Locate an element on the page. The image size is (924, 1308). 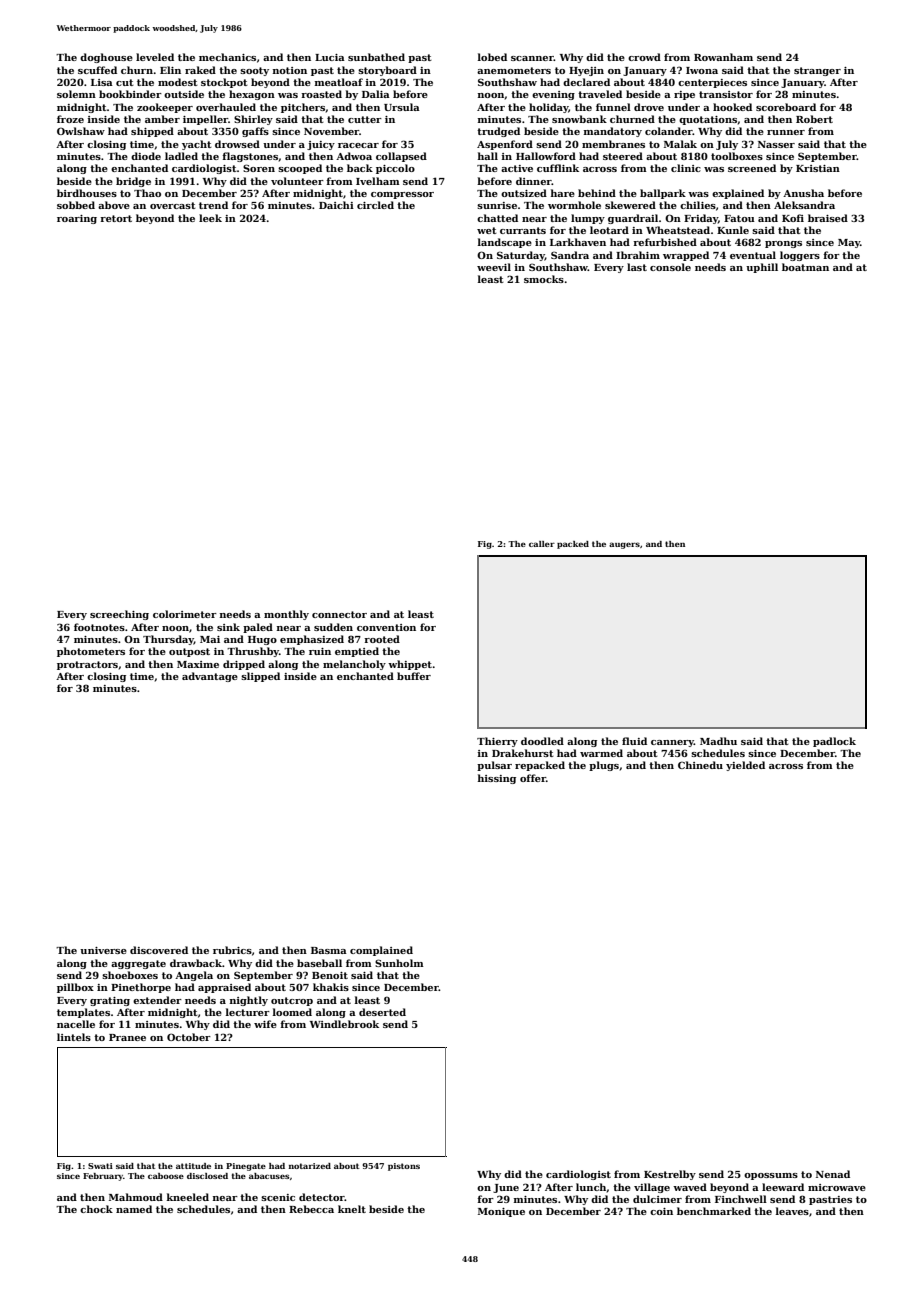
universe is located at coordinates (103, 950).
